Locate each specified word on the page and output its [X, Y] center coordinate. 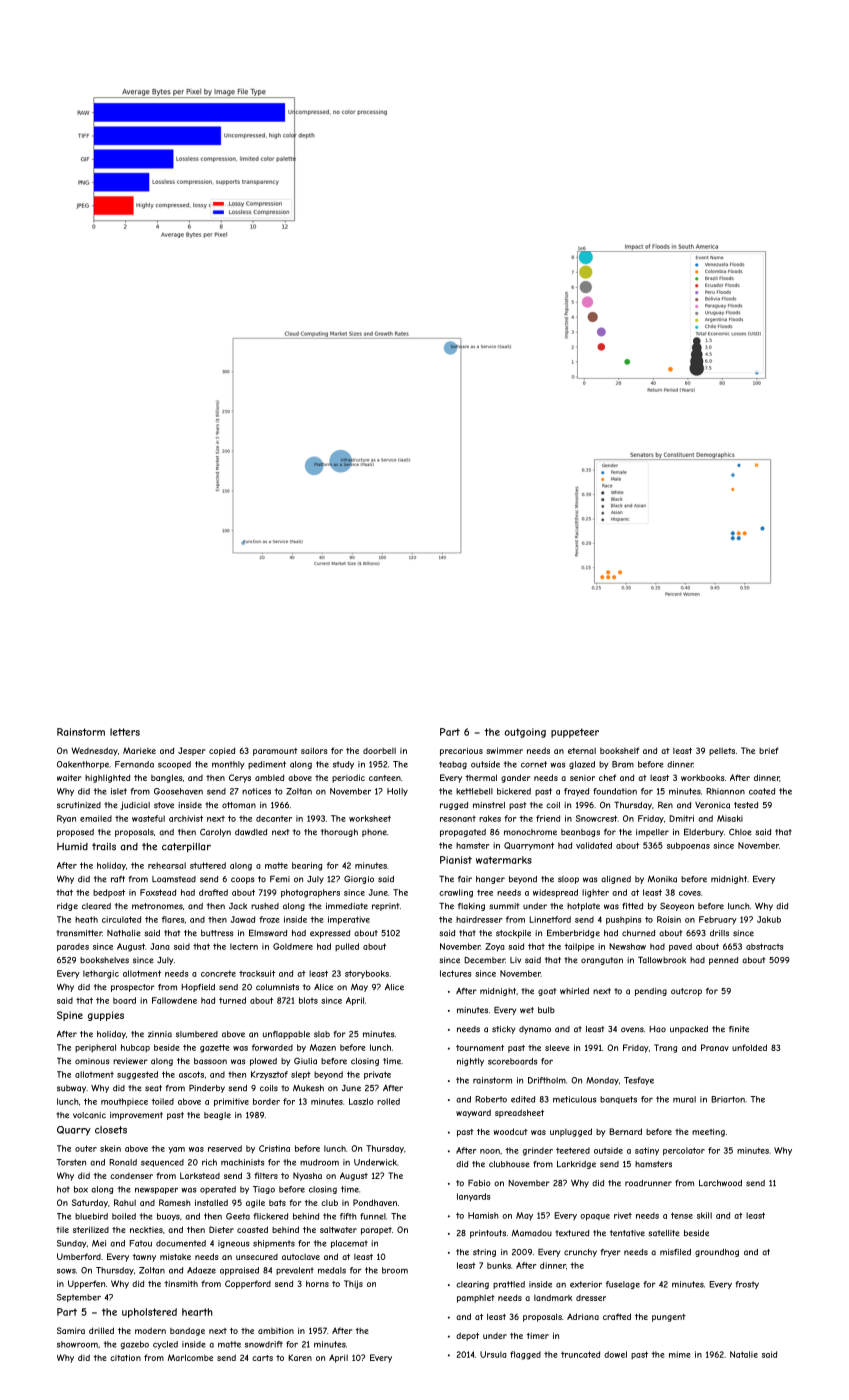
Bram [623, 764]
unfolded [749, 1047]
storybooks [367, 974]
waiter [69, 777]
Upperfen [86, 1284]
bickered [514, 791]
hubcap [135, 1048]
